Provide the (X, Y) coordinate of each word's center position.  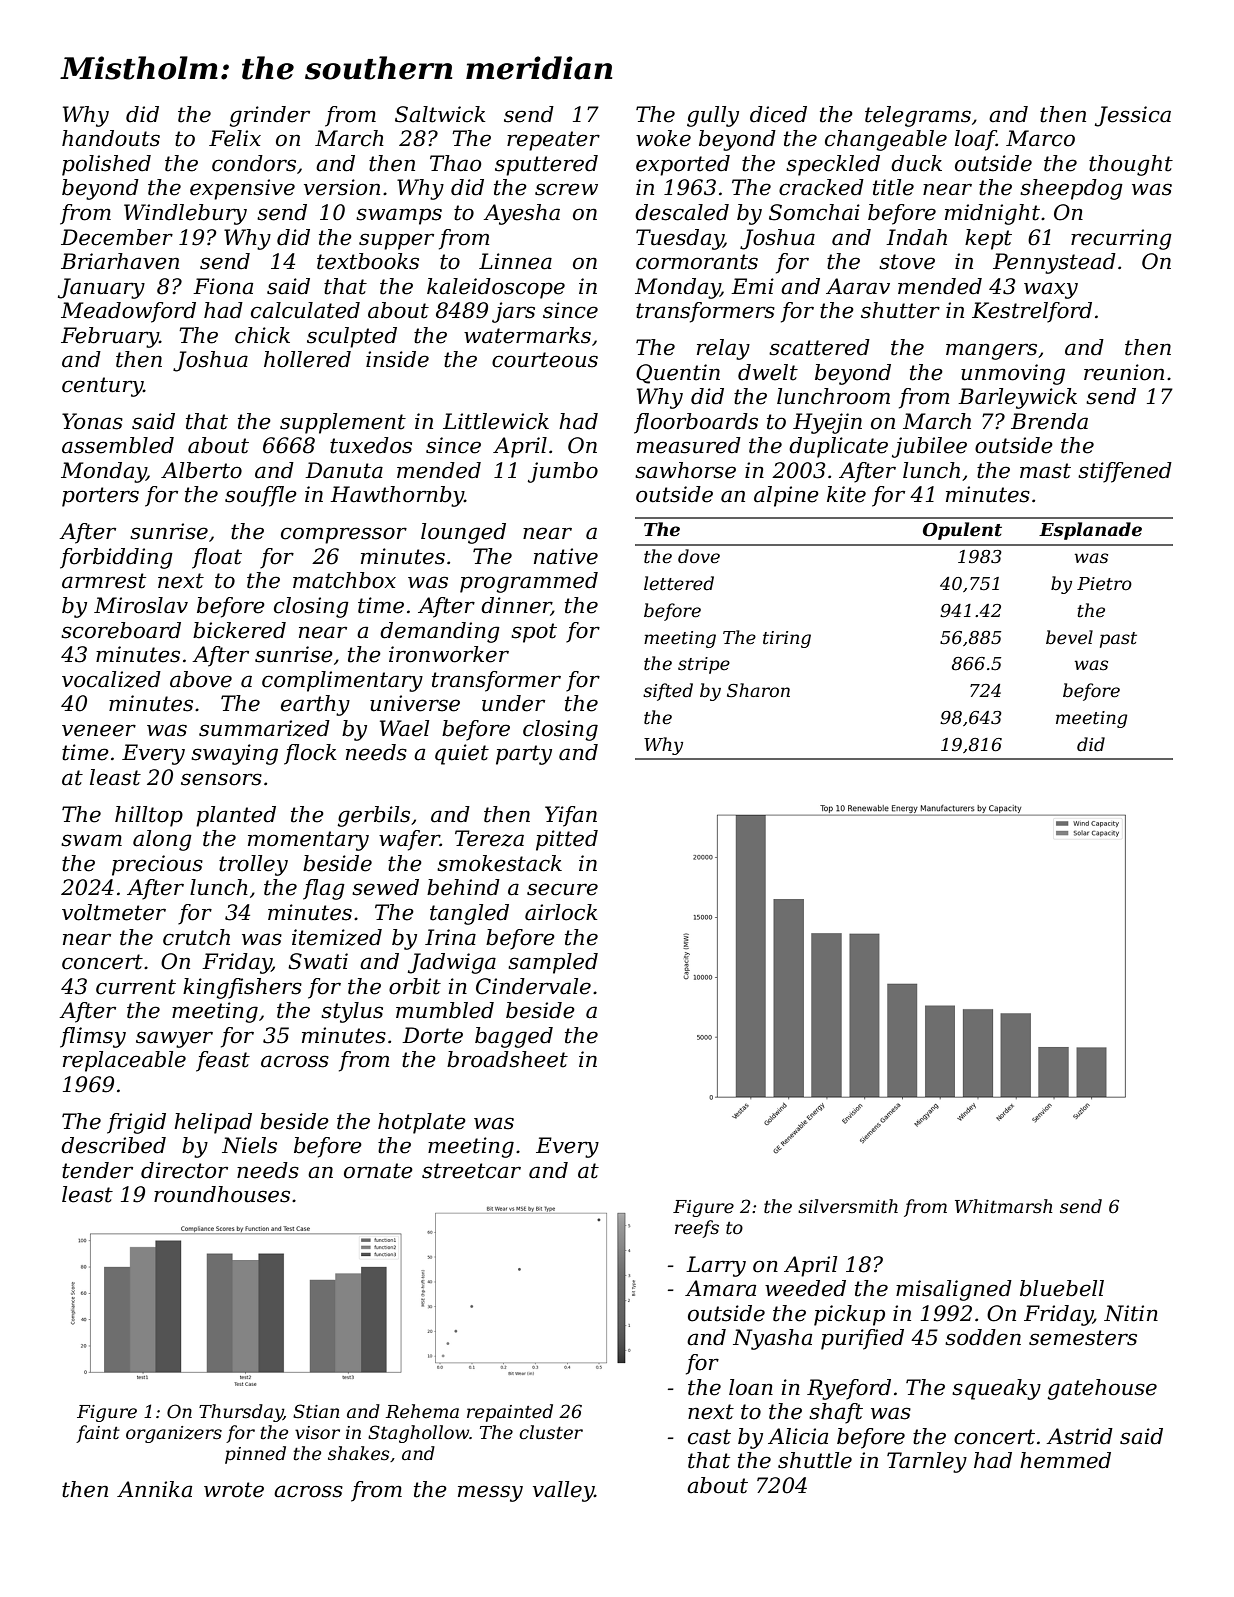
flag (324, 889)
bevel (1069, 637)
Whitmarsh (1003, 1206)
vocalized (111, 679)
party (524, 755)
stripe (704, 665)
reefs (697, 1229)
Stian (316, 1411)
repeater (553, 141)
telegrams (918, 116)
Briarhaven (120, 261)
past (1118, 640)
